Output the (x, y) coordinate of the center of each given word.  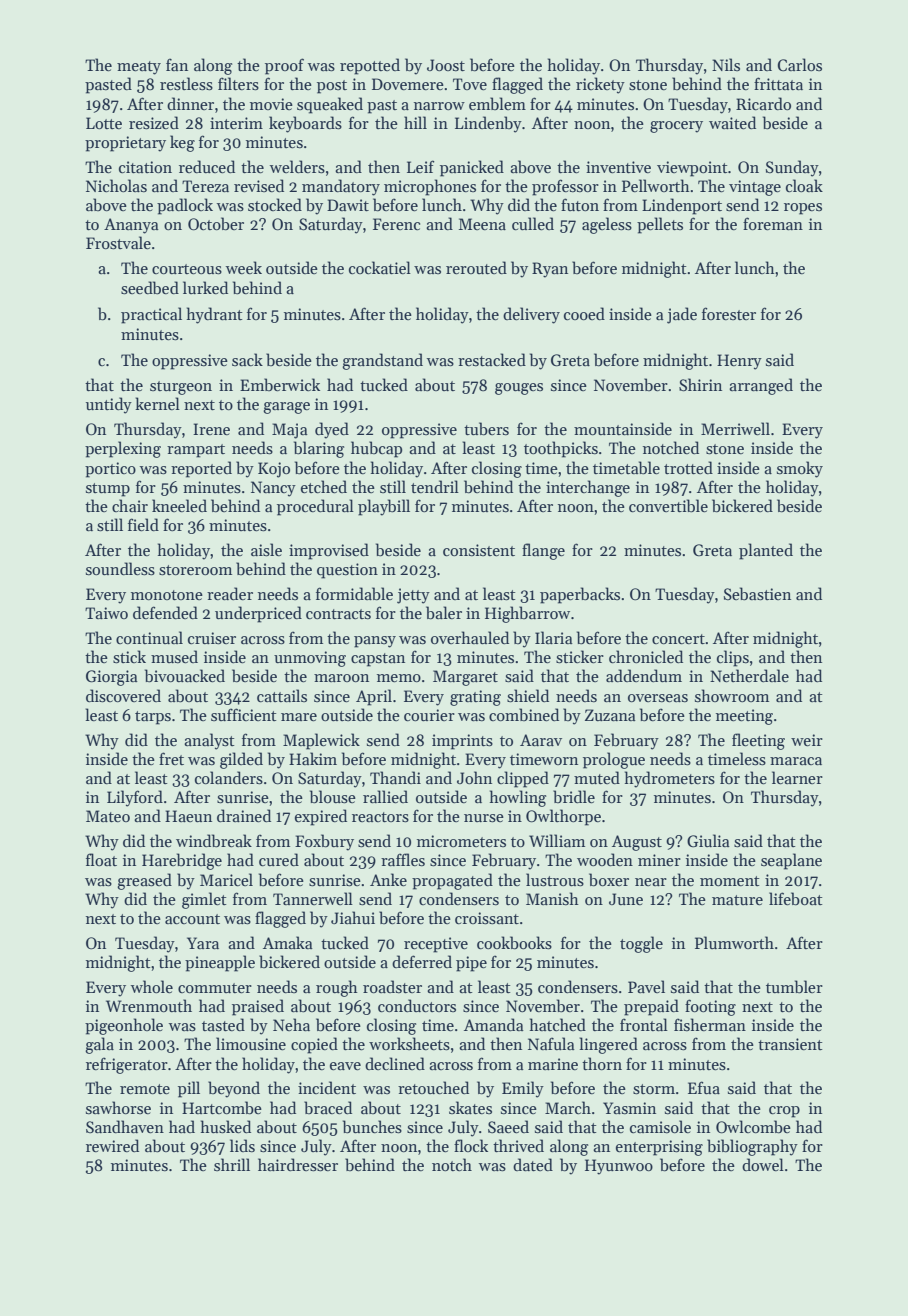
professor (565, 187)
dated (533, 1164)
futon (580, 204)
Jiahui (353, 917)
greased (144, 881)
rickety (600, 85)
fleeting (758, 741)
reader (230, 593)
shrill (232, 1164)
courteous (187, 269)
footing (710, 1007)
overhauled (470, 637)
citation (145, 167)
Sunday (792, 168)
